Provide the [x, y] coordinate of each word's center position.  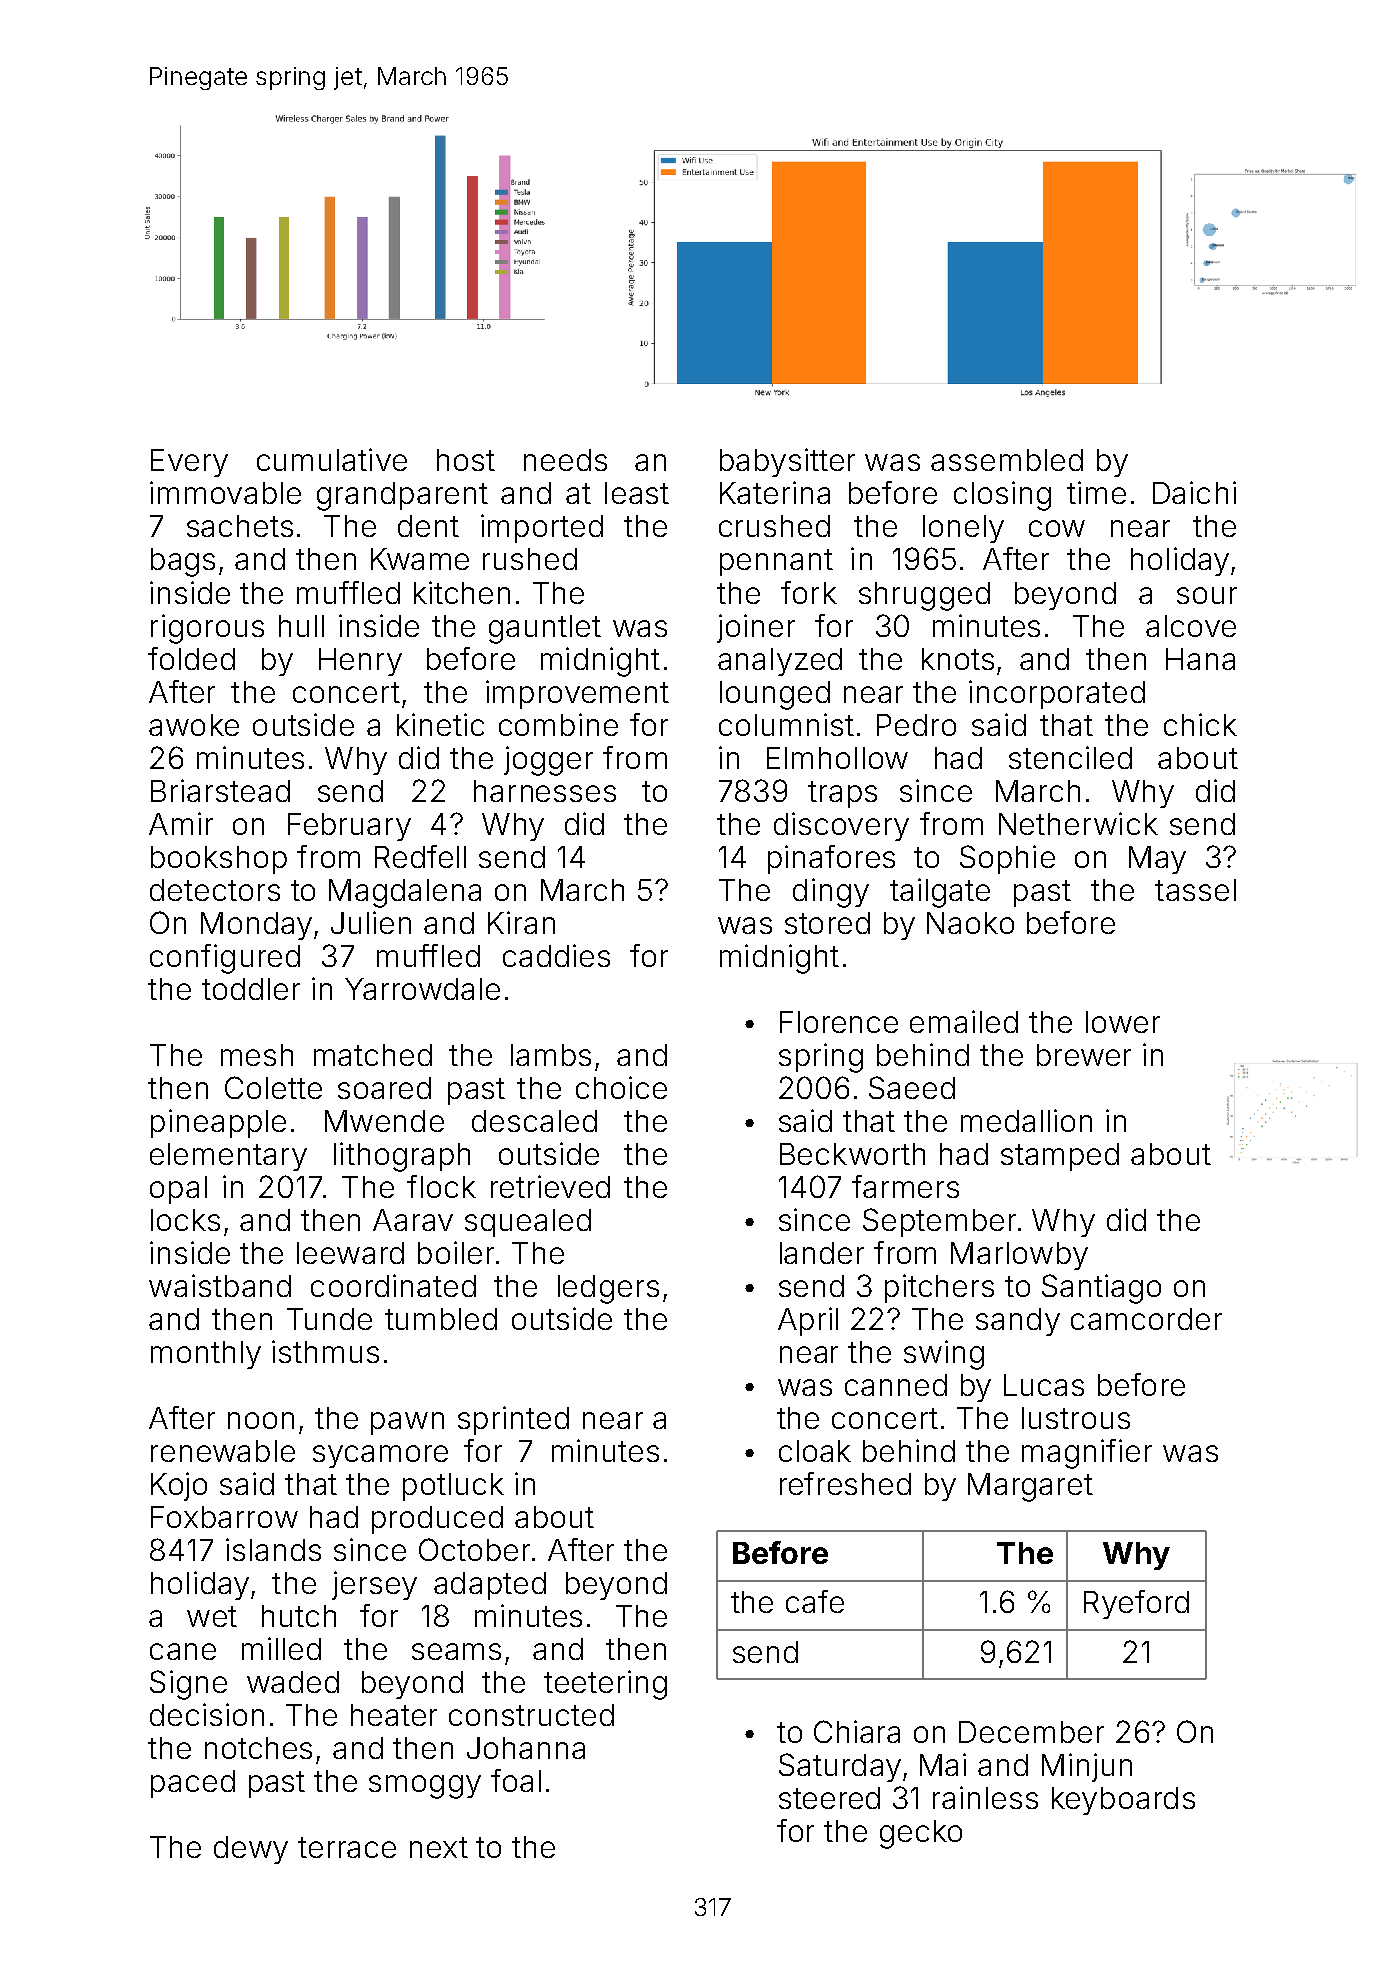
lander [822, 1253]
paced [193, 1784]
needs [565, 460]
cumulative [332, 459]
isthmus [325, 1351]
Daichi [1194, 492]
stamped [1060, 1157]
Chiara [857, 1731]
